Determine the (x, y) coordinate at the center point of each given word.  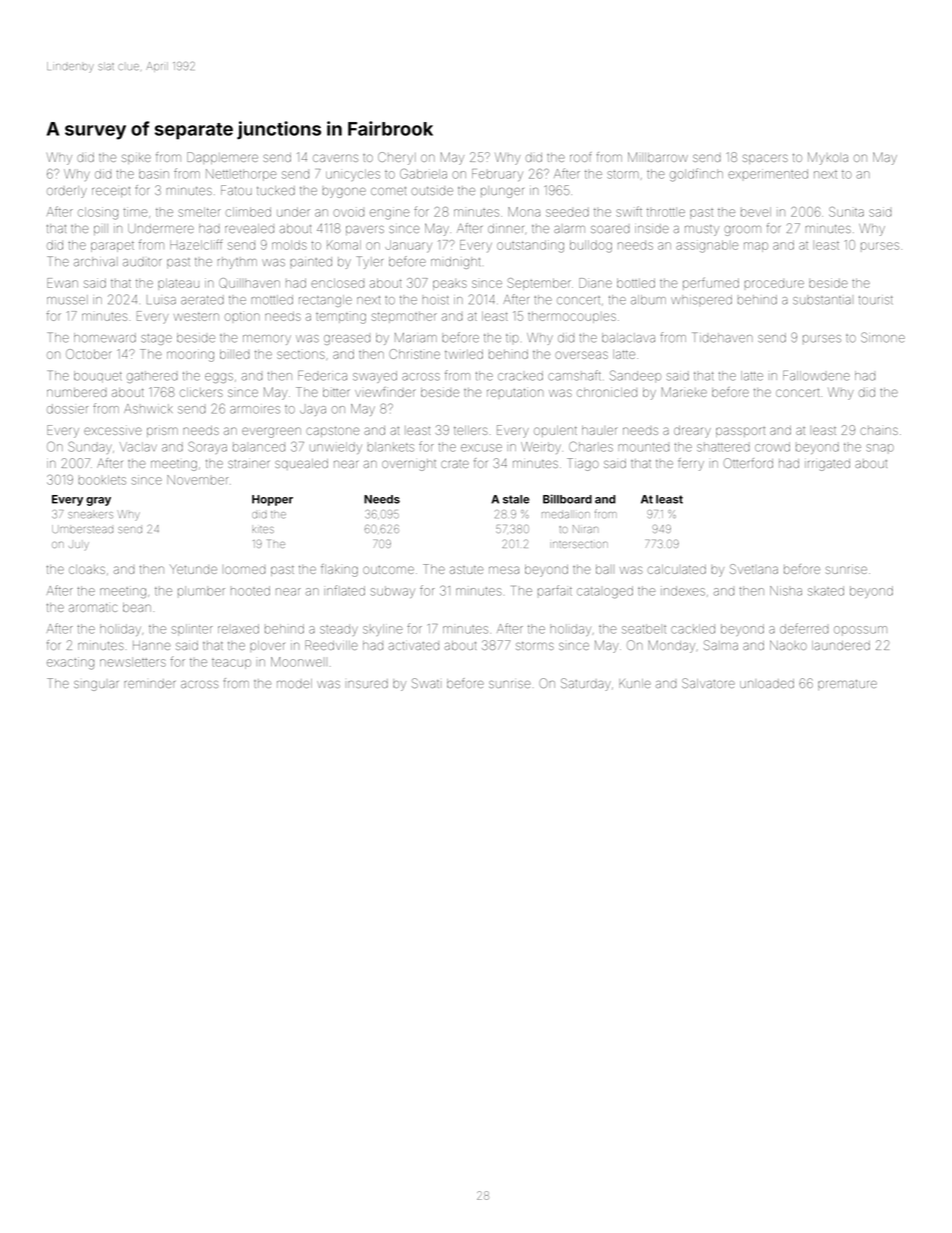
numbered (77, 392)
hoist (435, 300)
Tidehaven (722, 337)
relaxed (238, 629)
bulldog (591, 246)
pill (101, 229)
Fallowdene (816, 375)
